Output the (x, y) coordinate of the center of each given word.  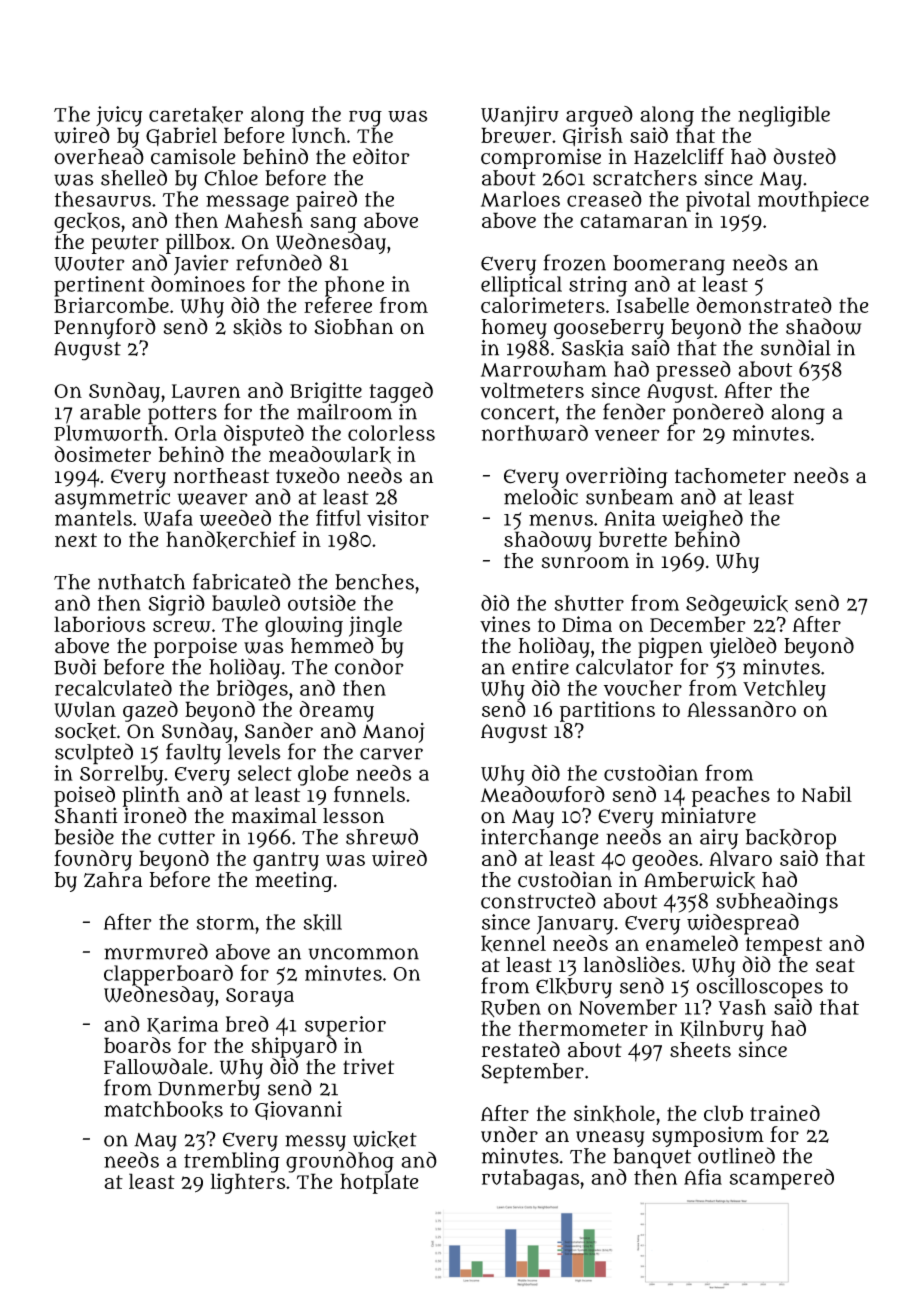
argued (599, 116)
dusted (804, 156)
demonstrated (764, 305)
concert (518, 413)
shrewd (382, 836)
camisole (193, 156)
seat (835, 965)
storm (225, 923)
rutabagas (530, 1179)
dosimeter (102, 454)
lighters (248, 1183)
